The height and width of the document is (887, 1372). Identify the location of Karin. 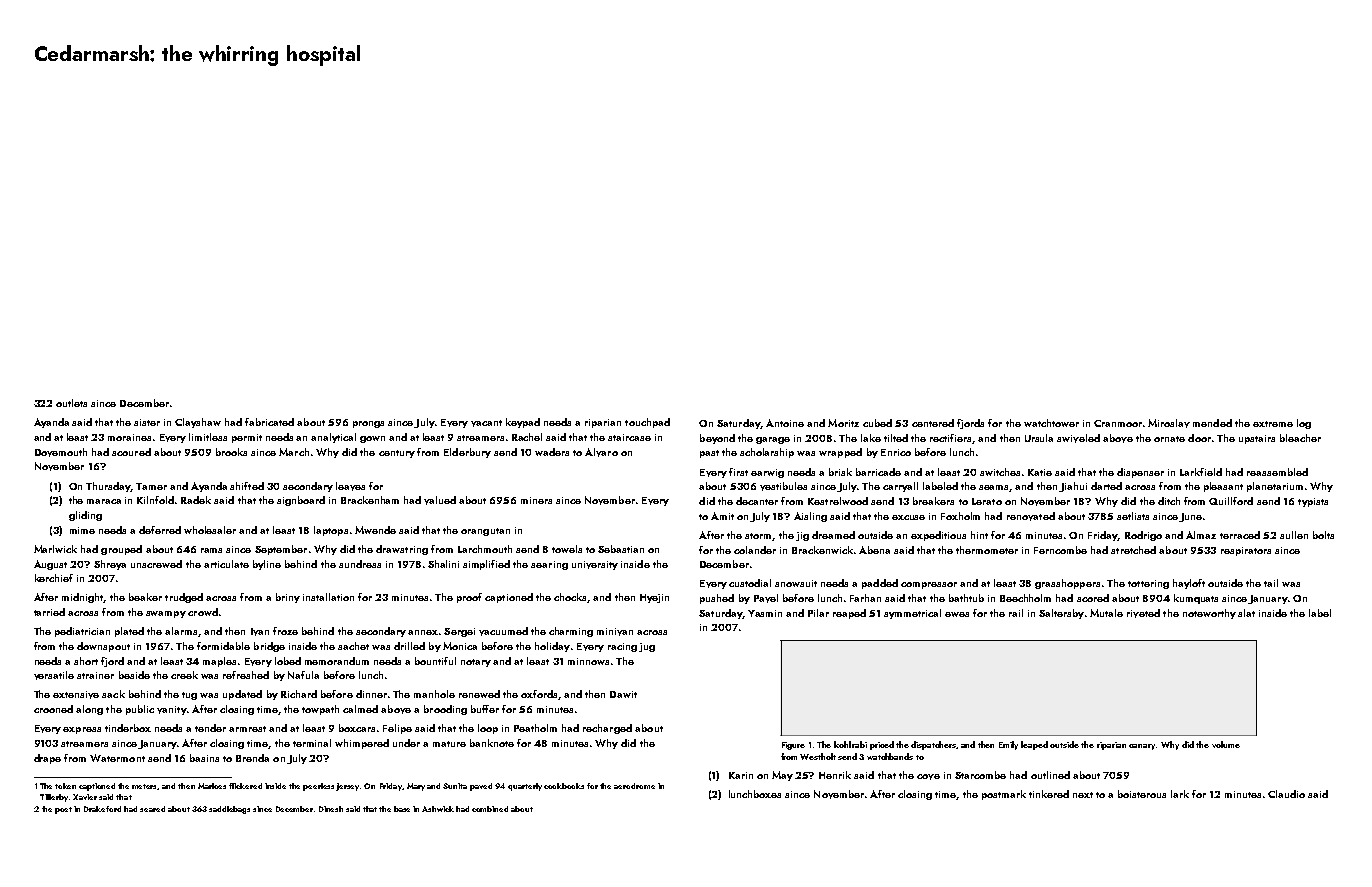
(741, 775).
